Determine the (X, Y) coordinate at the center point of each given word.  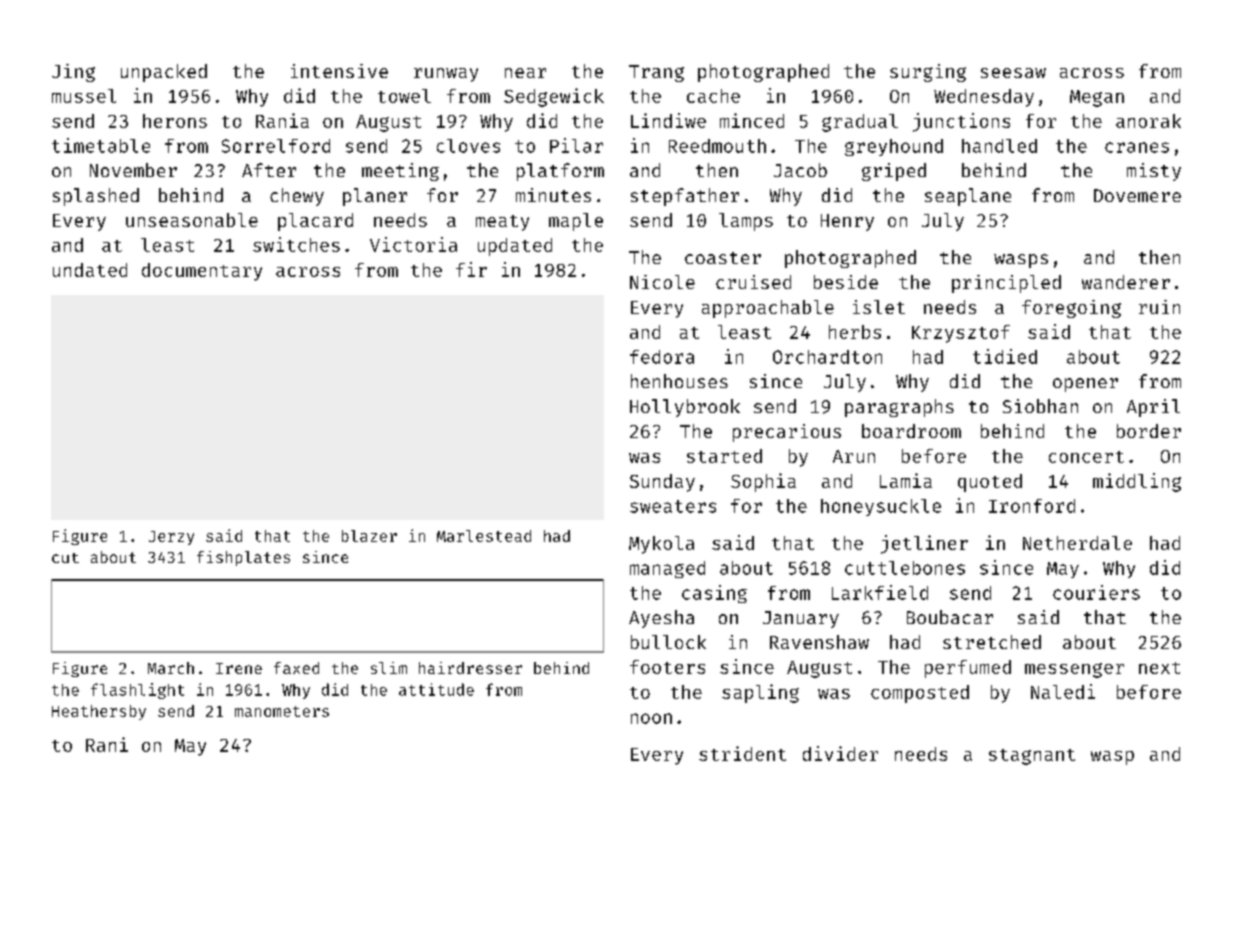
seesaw (1013, 73)
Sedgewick (554, 97)
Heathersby (99, 712)
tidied (1005, 356)
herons (175, 121)
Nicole (662, 282)
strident (742, 753)
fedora (662, 357)
